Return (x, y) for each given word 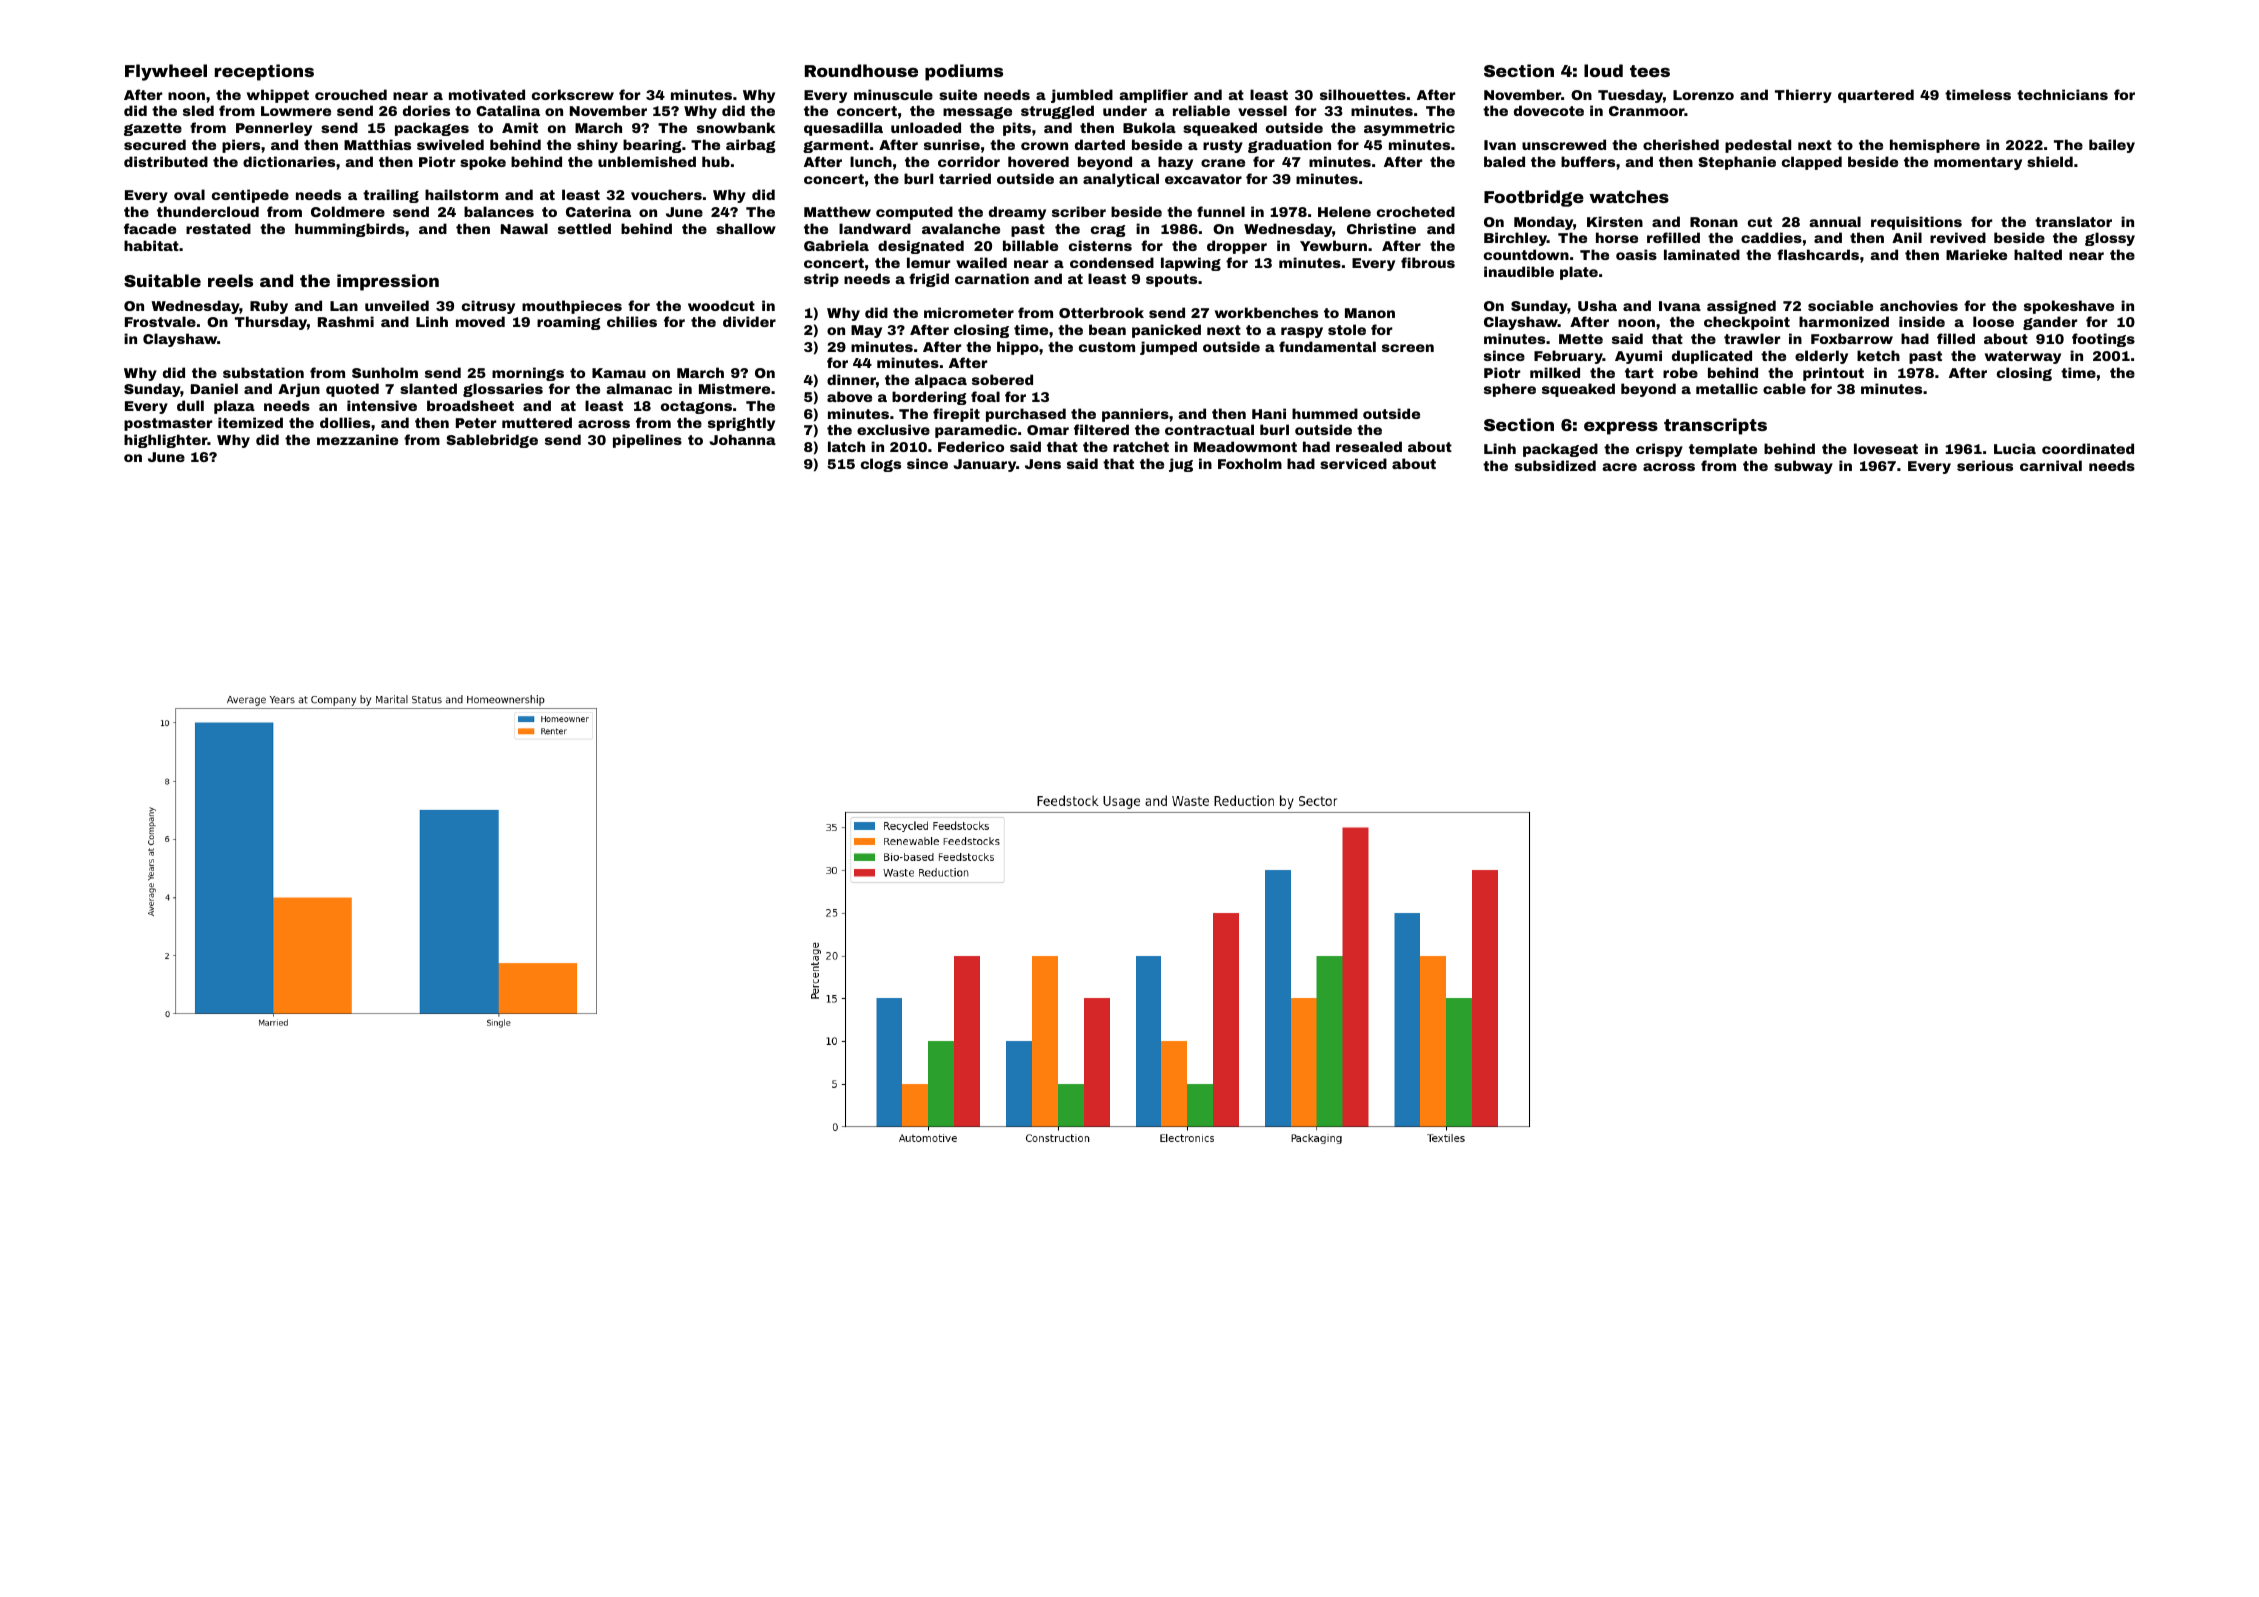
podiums (964, 72)
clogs (881, 465)
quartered (1876, 96)
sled (198, 110)
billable (1030, 245)
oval (189, 194)
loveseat (1886, 448)
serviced (1353, 463)
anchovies (1919, 305)
